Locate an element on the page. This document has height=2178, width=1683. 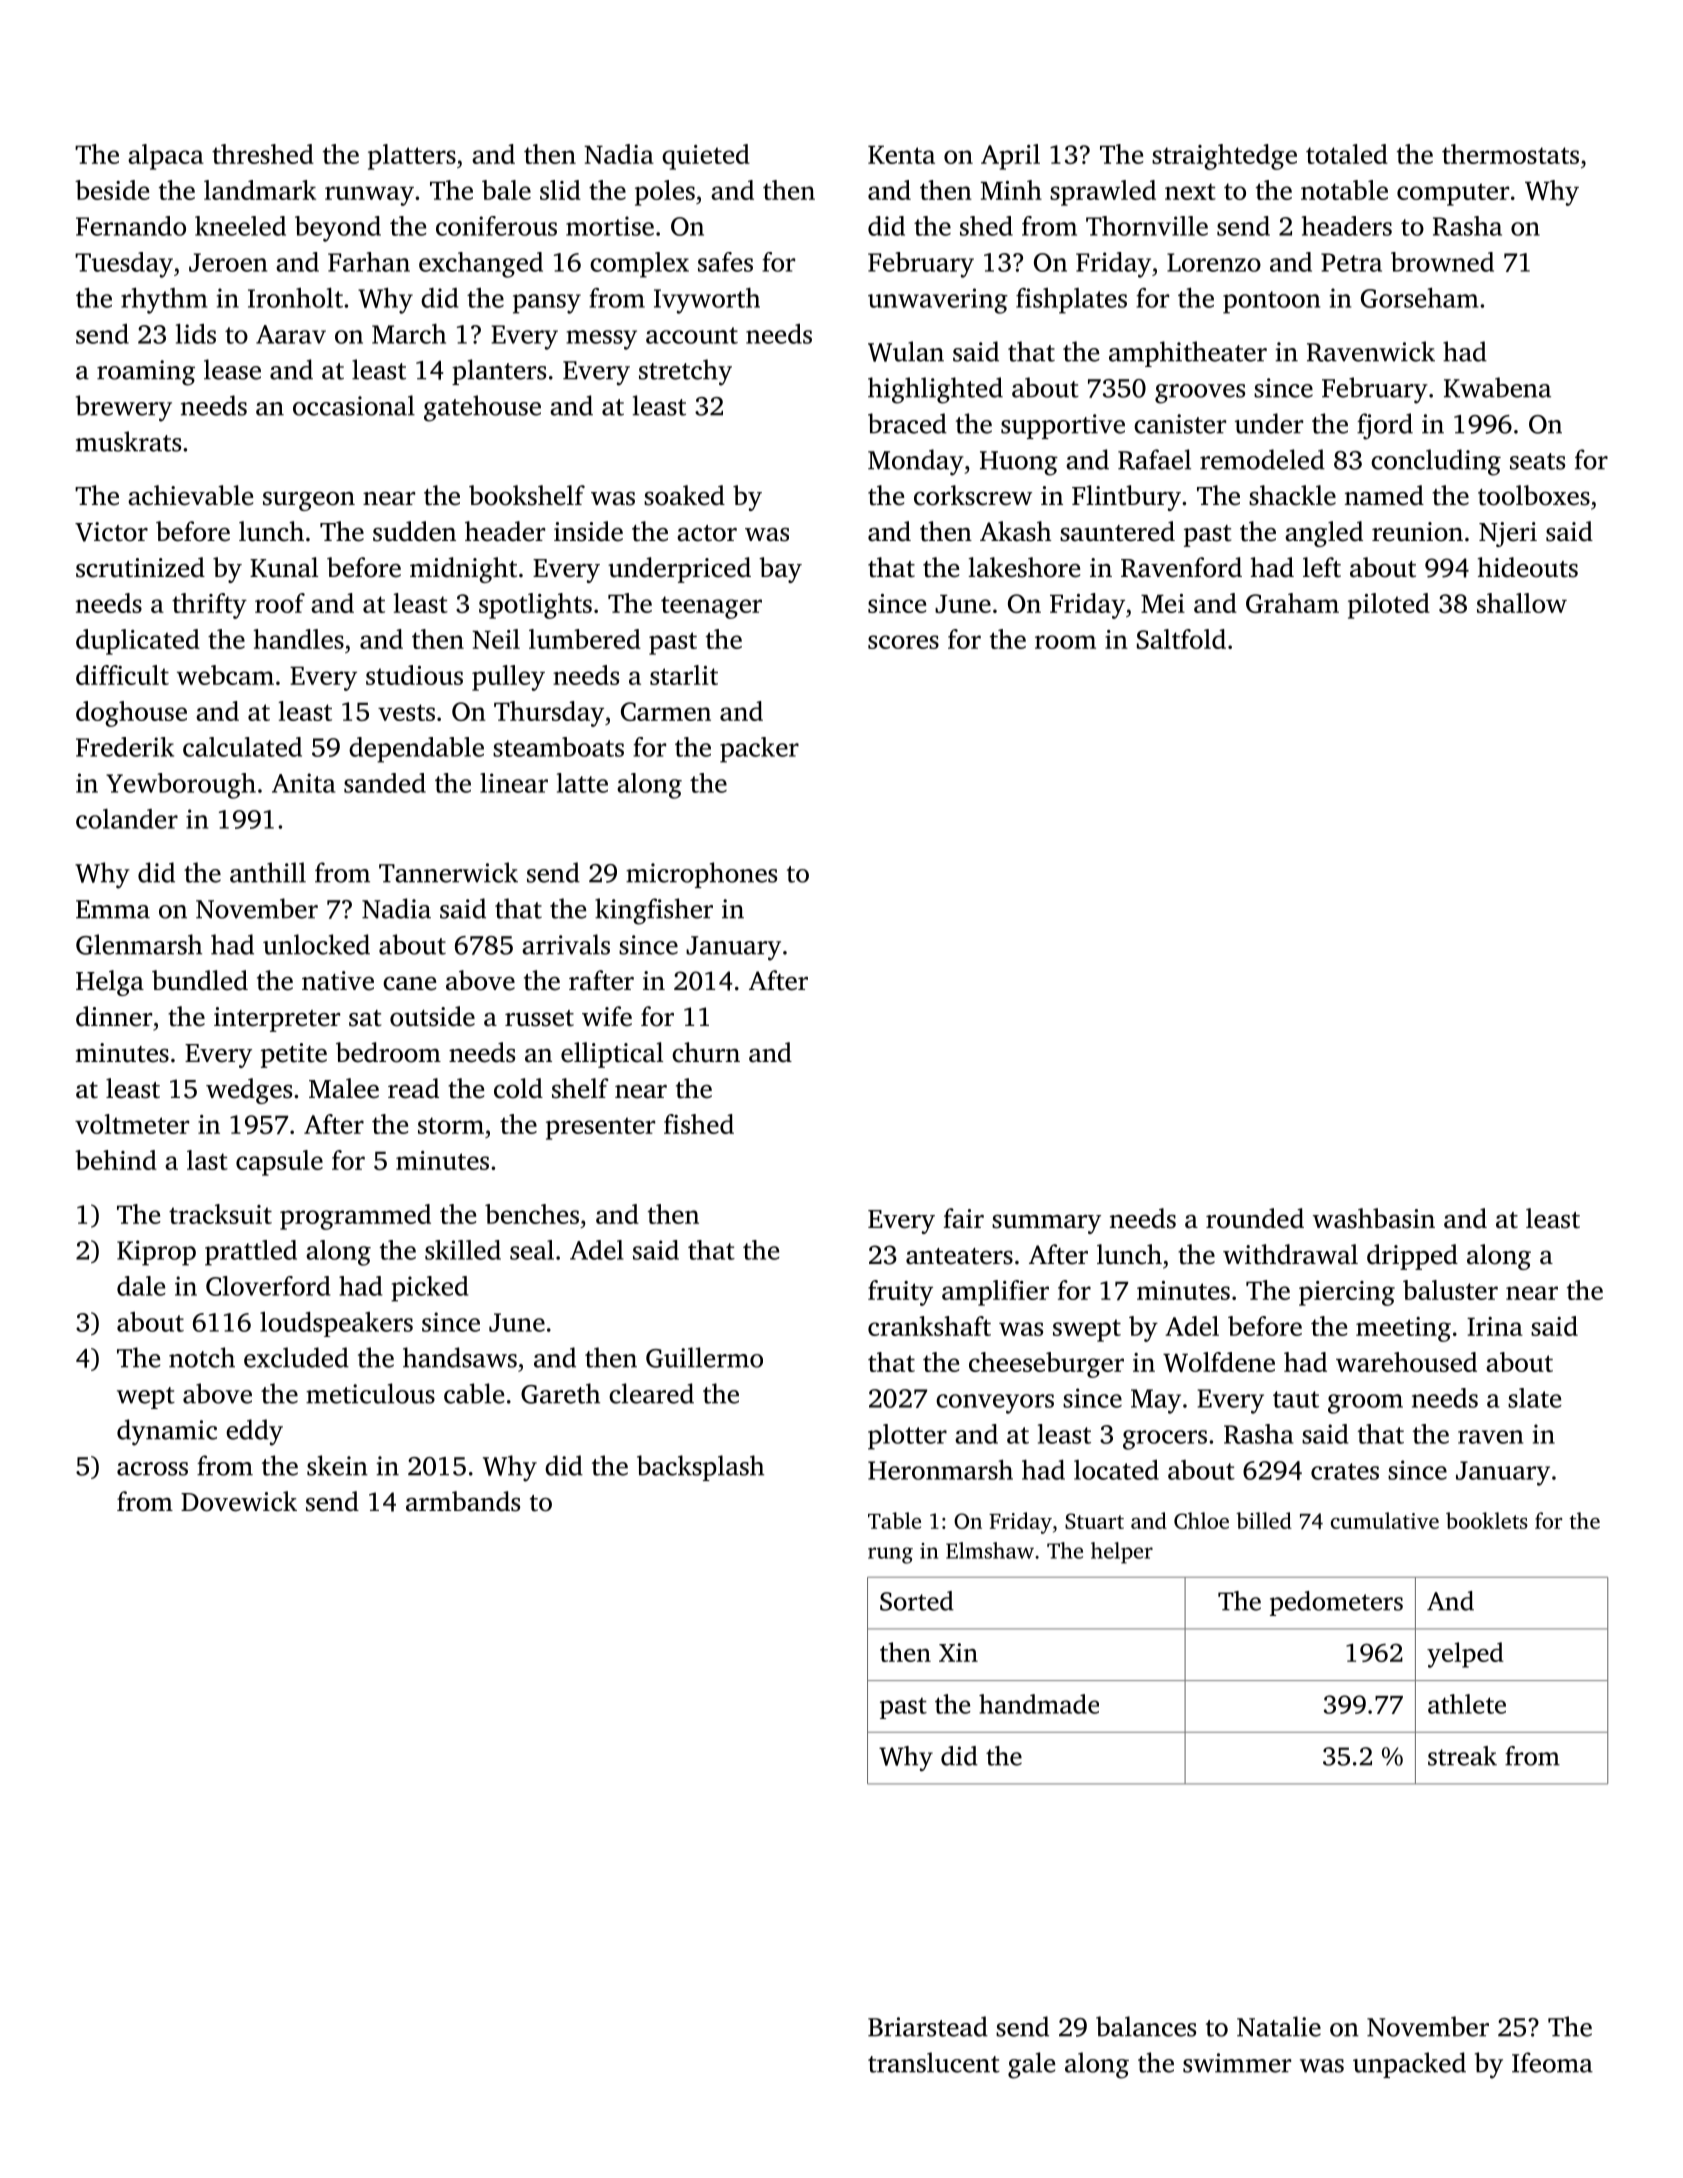
lease is located at coordinates (232, 369).
